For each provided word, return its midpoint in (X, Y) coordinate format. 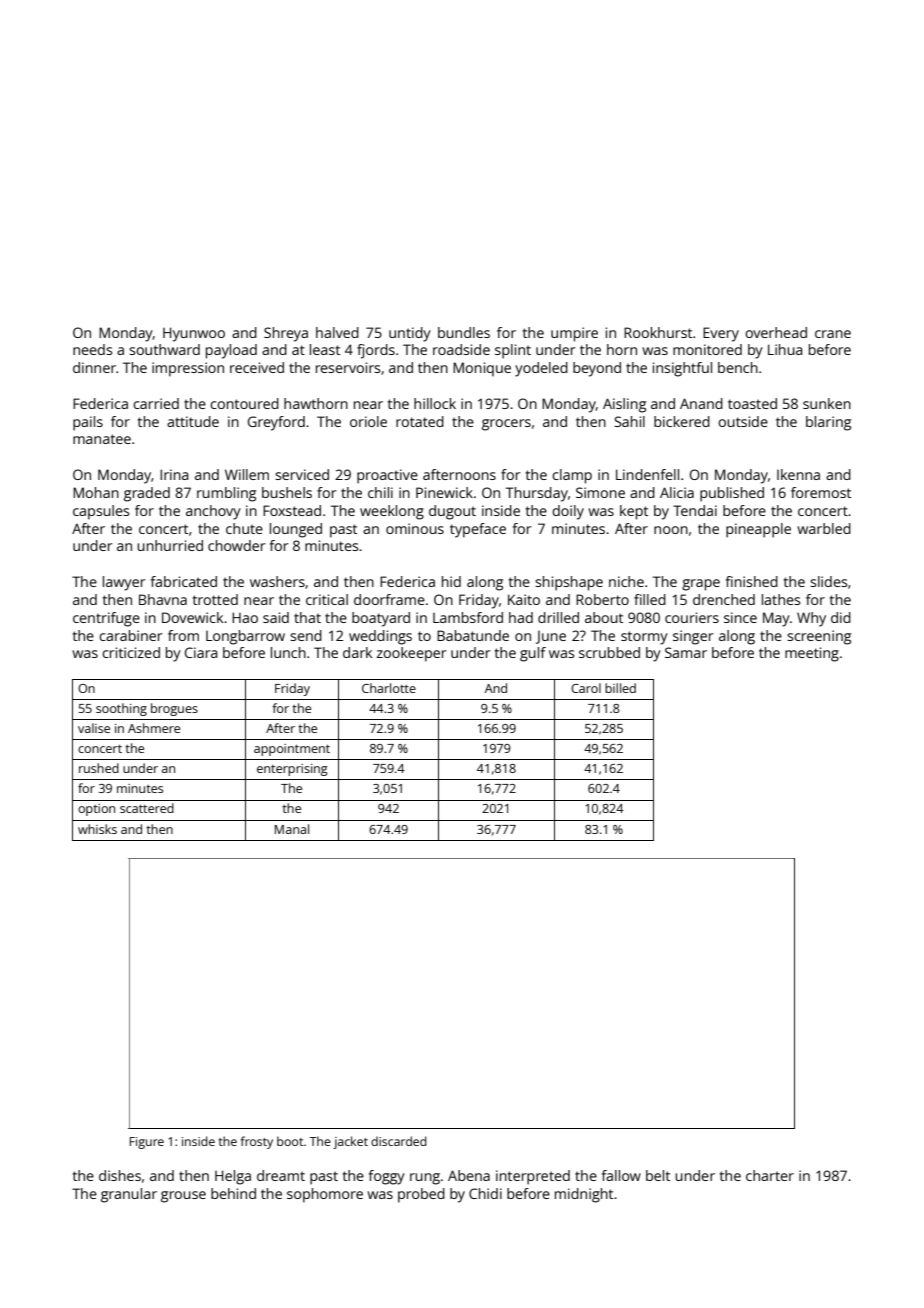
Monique (482, 369)
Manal (292, 829)
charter (770, 1175)
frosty (257, 1142)
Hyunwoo (194, 334)
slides (828, 581)
